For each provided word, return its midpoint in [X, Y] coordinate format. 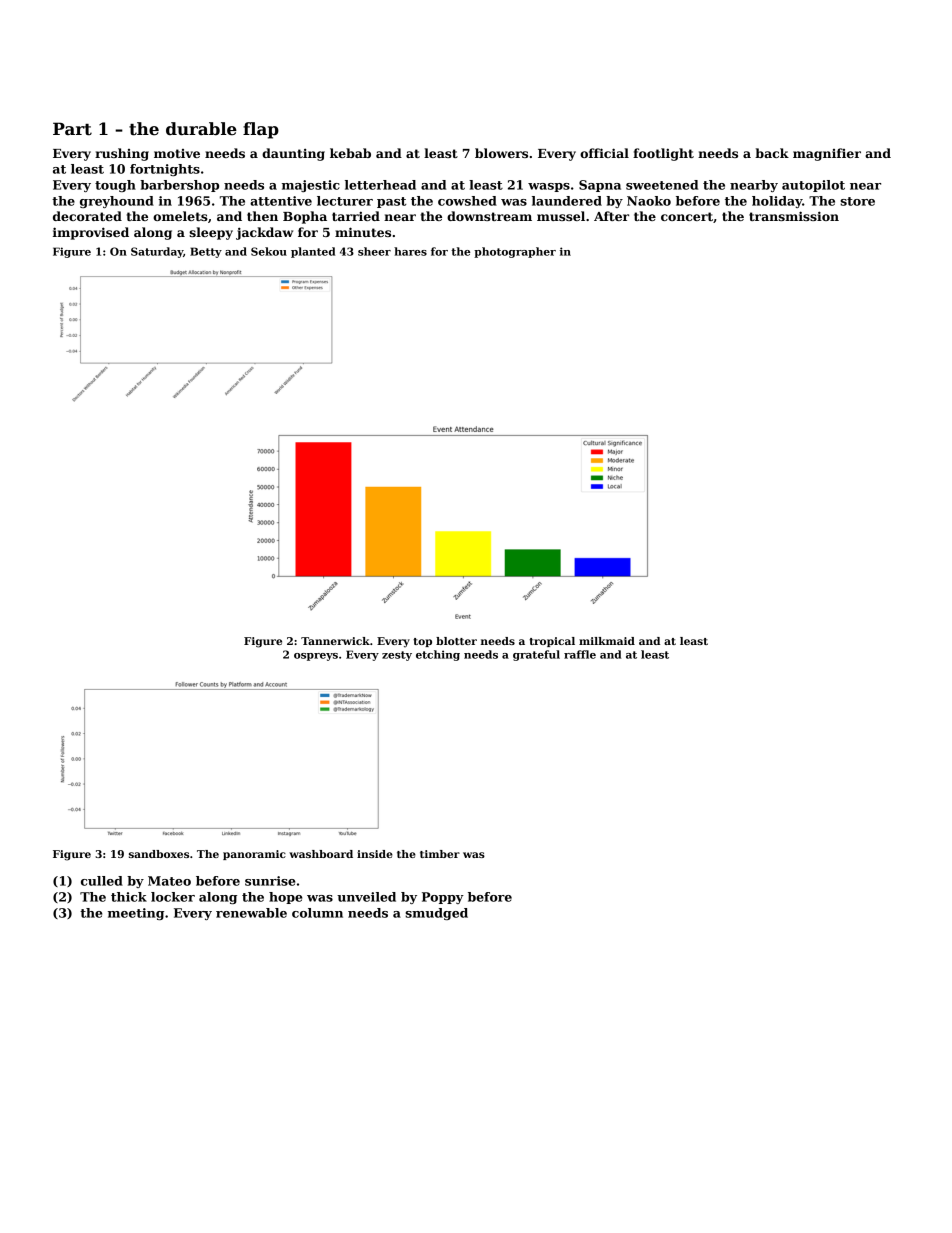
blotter [456, 641]
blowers [501, 153]
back [772, 153]
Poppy [443, 898]
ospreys [316, 657]
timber [440, 854]
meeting [136, 914]
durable [201, 129]
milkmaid [607, 641]
